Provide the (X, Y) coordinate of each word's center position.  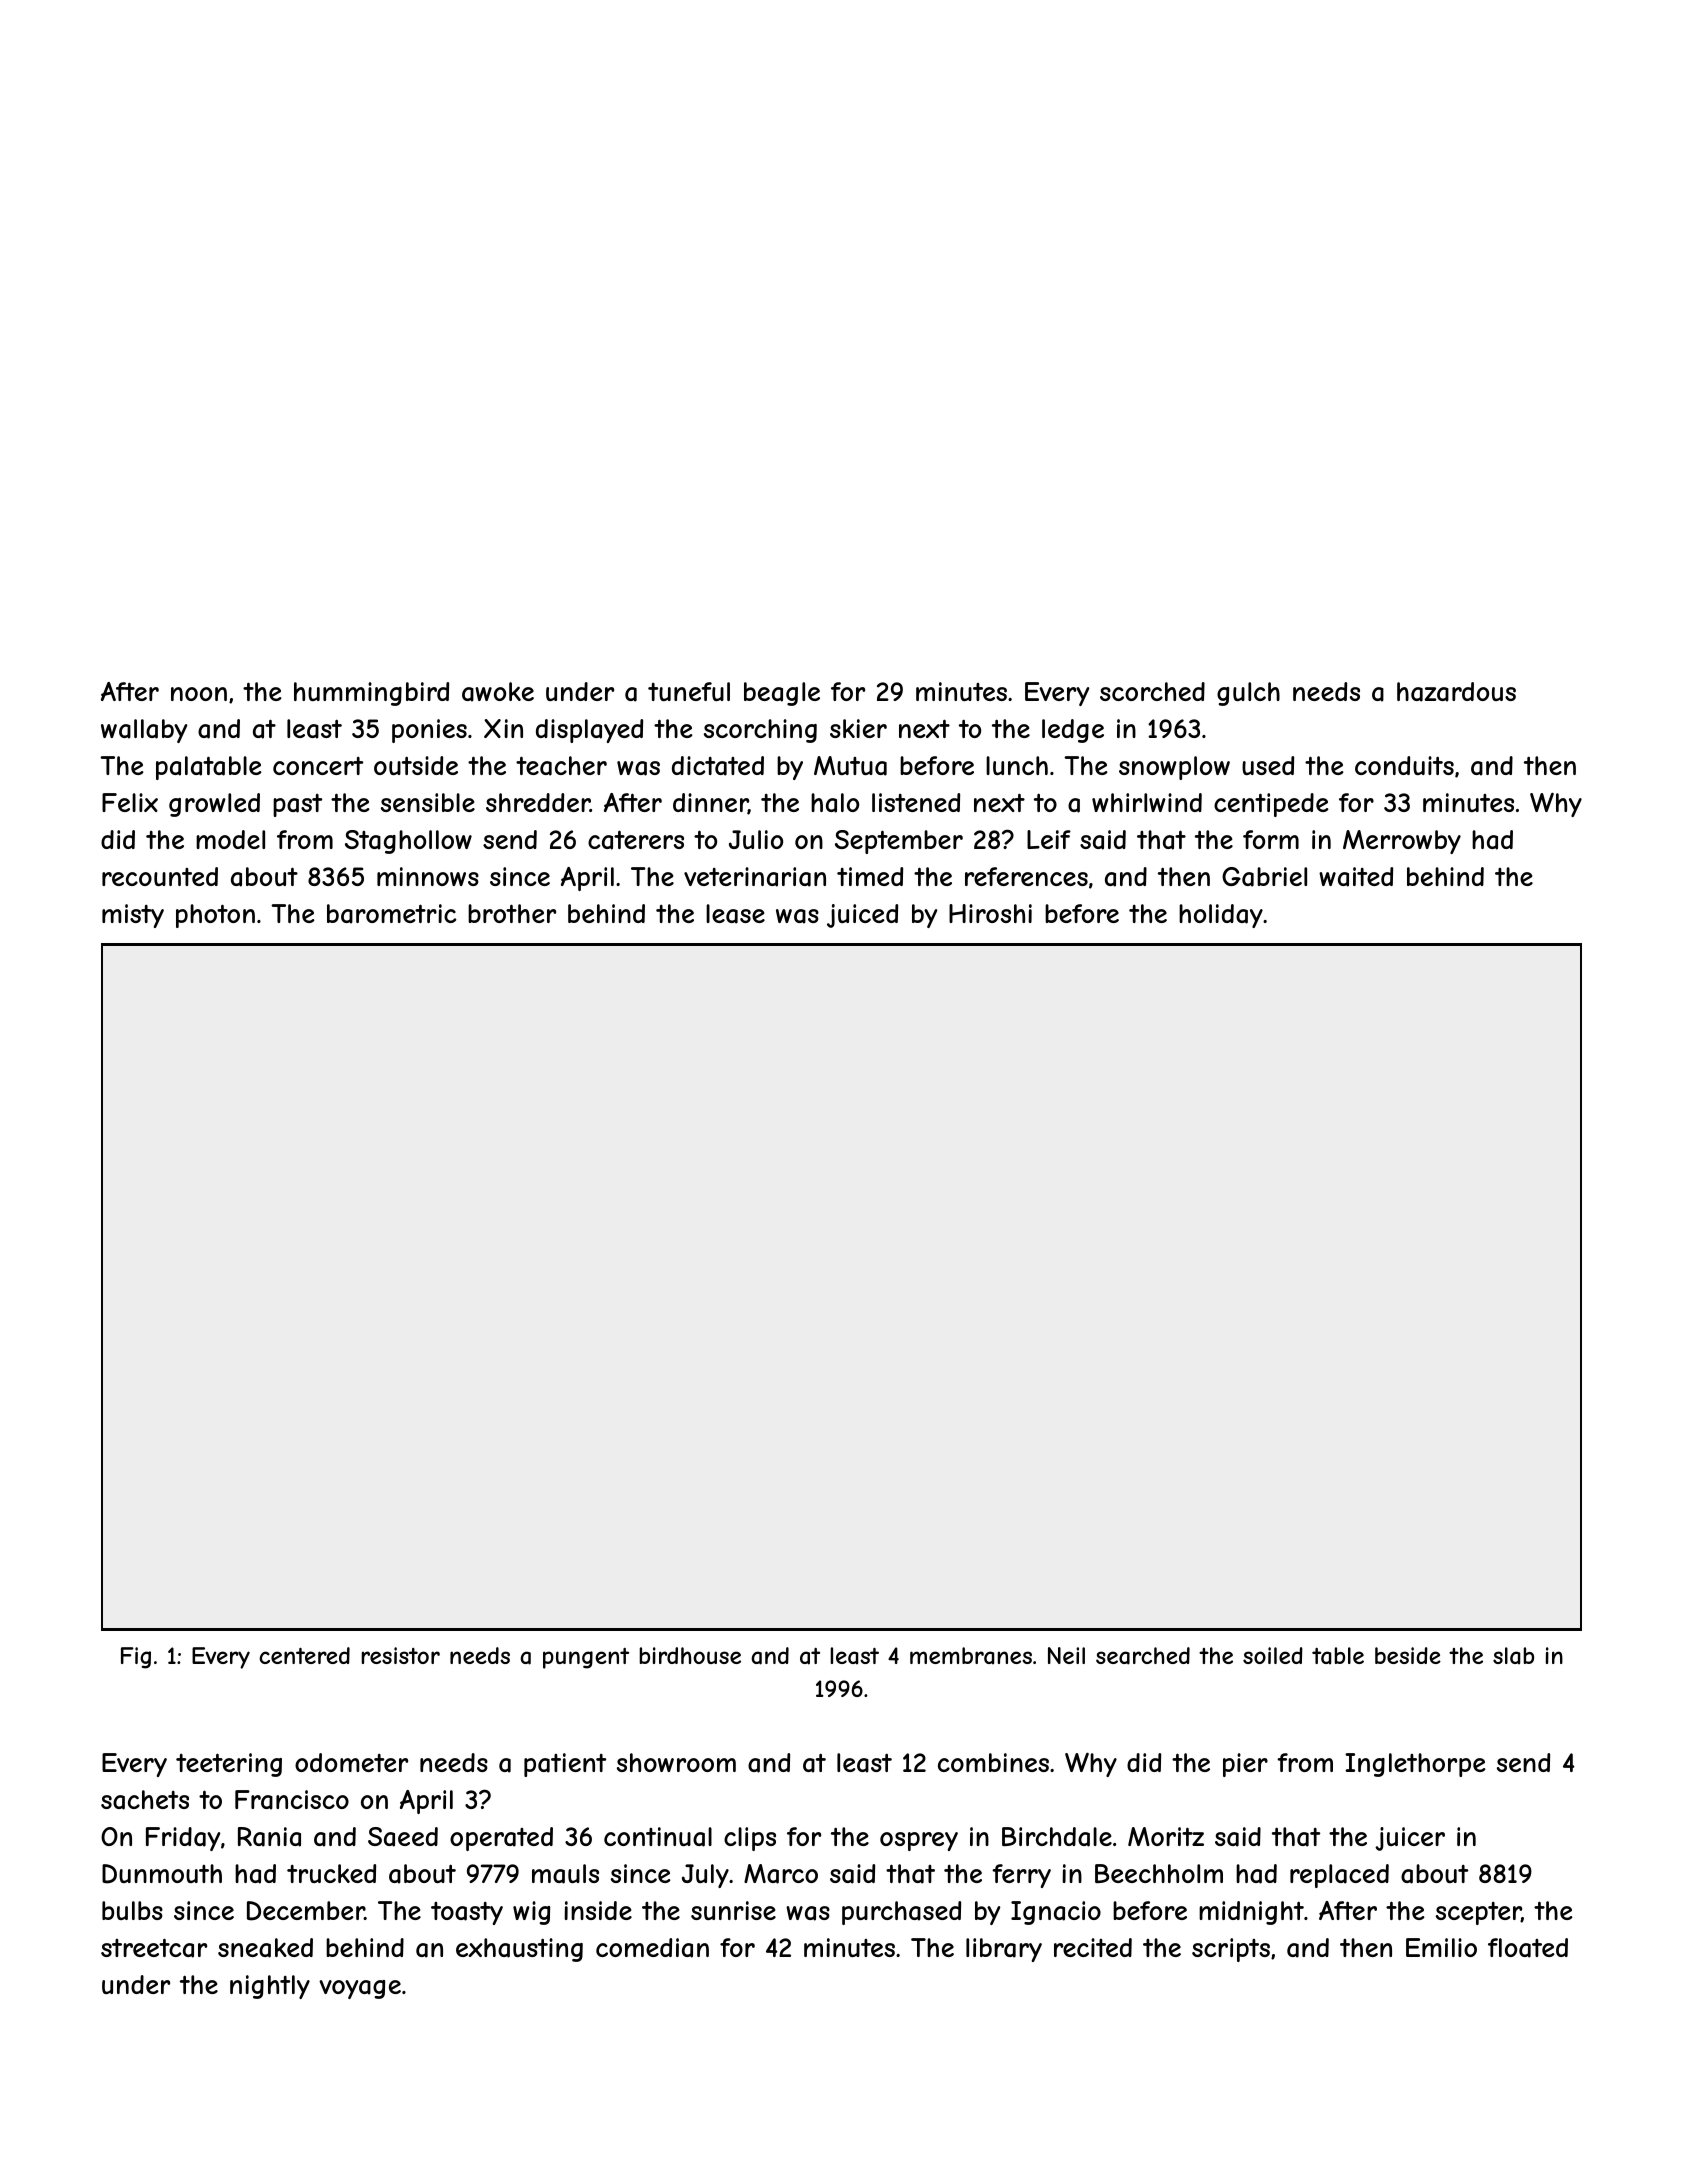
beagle (782, 694)
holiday (1221, 916)
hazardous (1456, 692)
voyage (360, 1989)
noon (199, 694)
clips (750, 1839)
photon (215, 916)
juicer (1410, 1839)
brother (512, 913)
